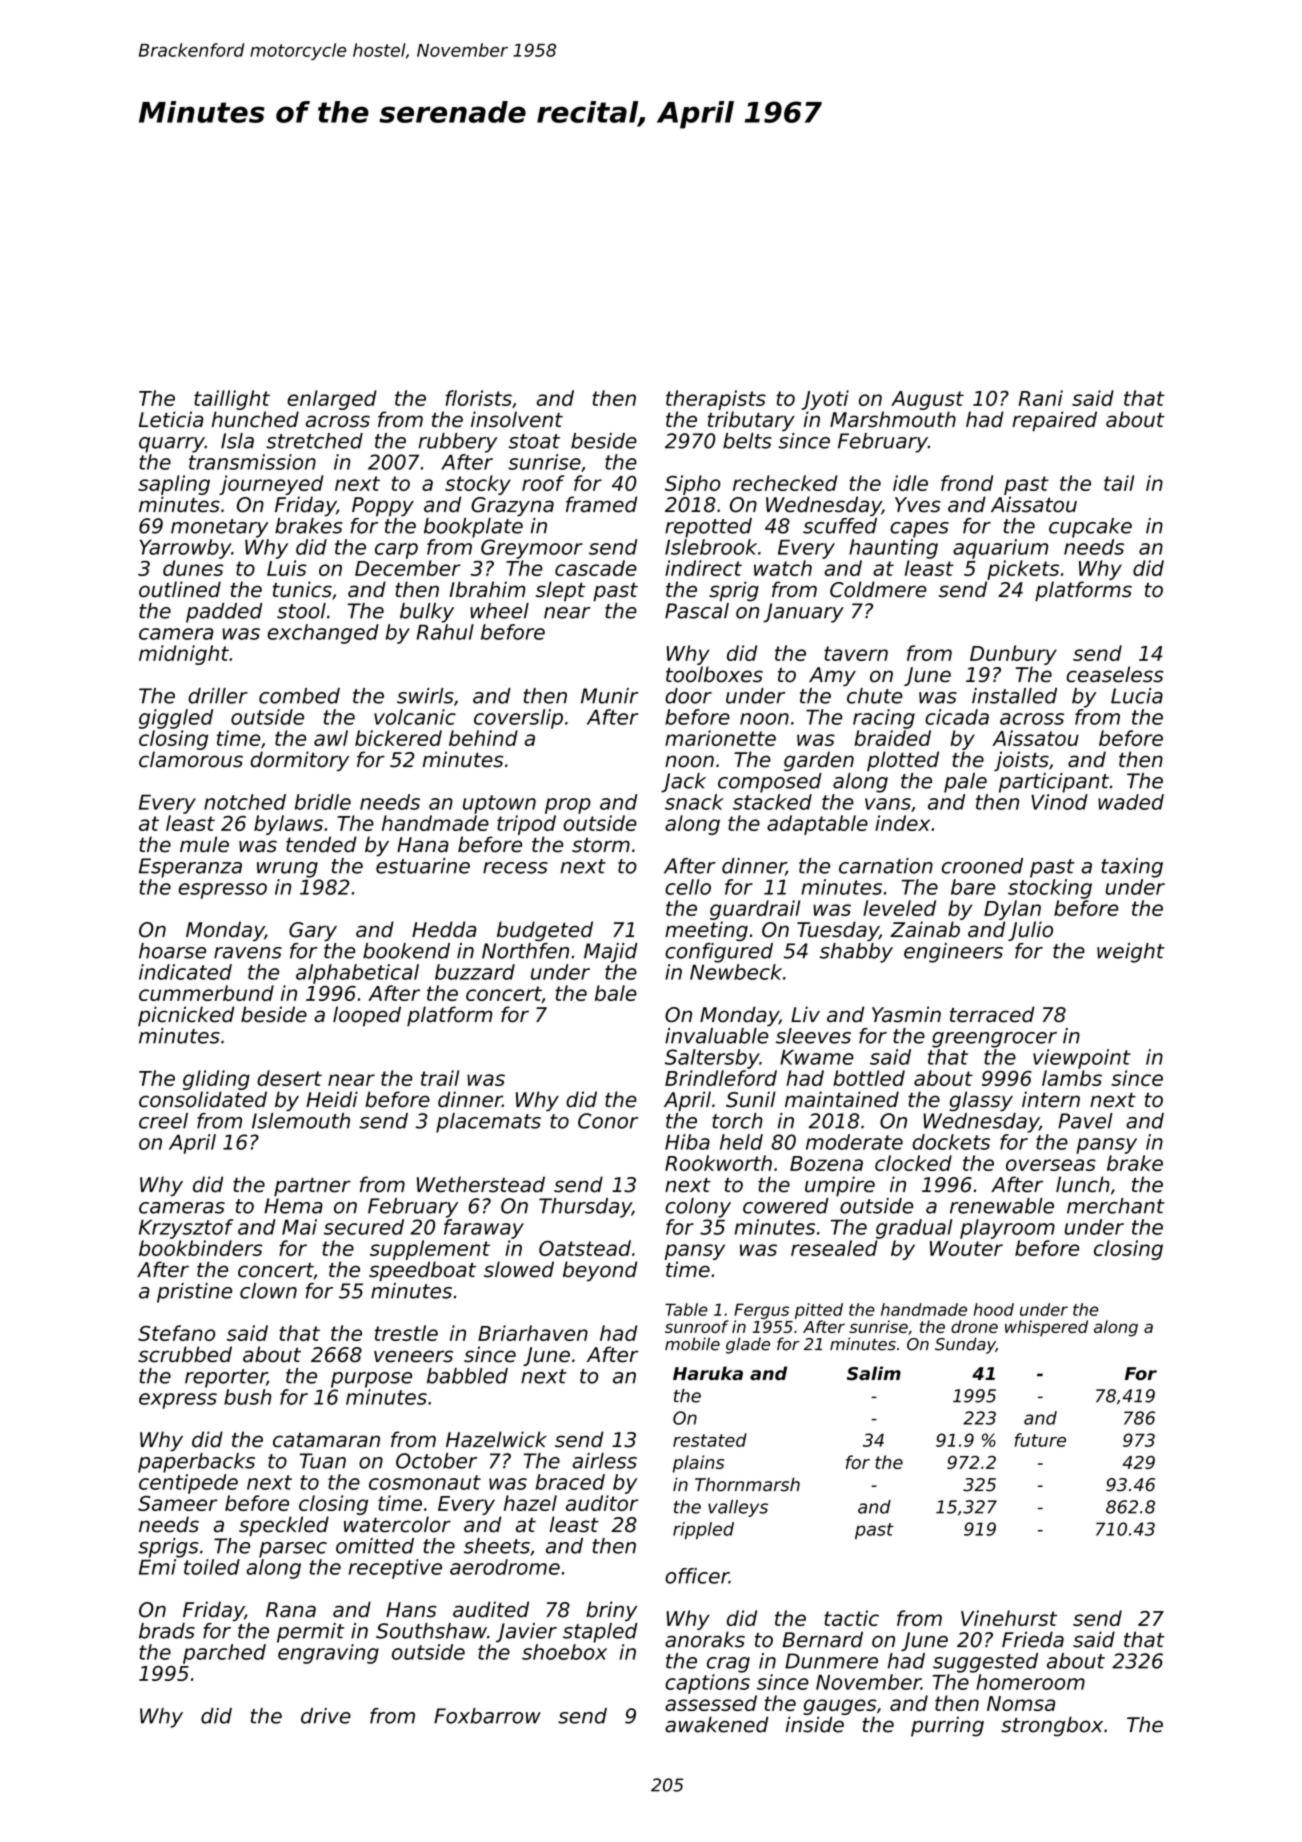 The height and width of the document is (1842, 1302). I want to click on Jyoti, so click(825, 400).
